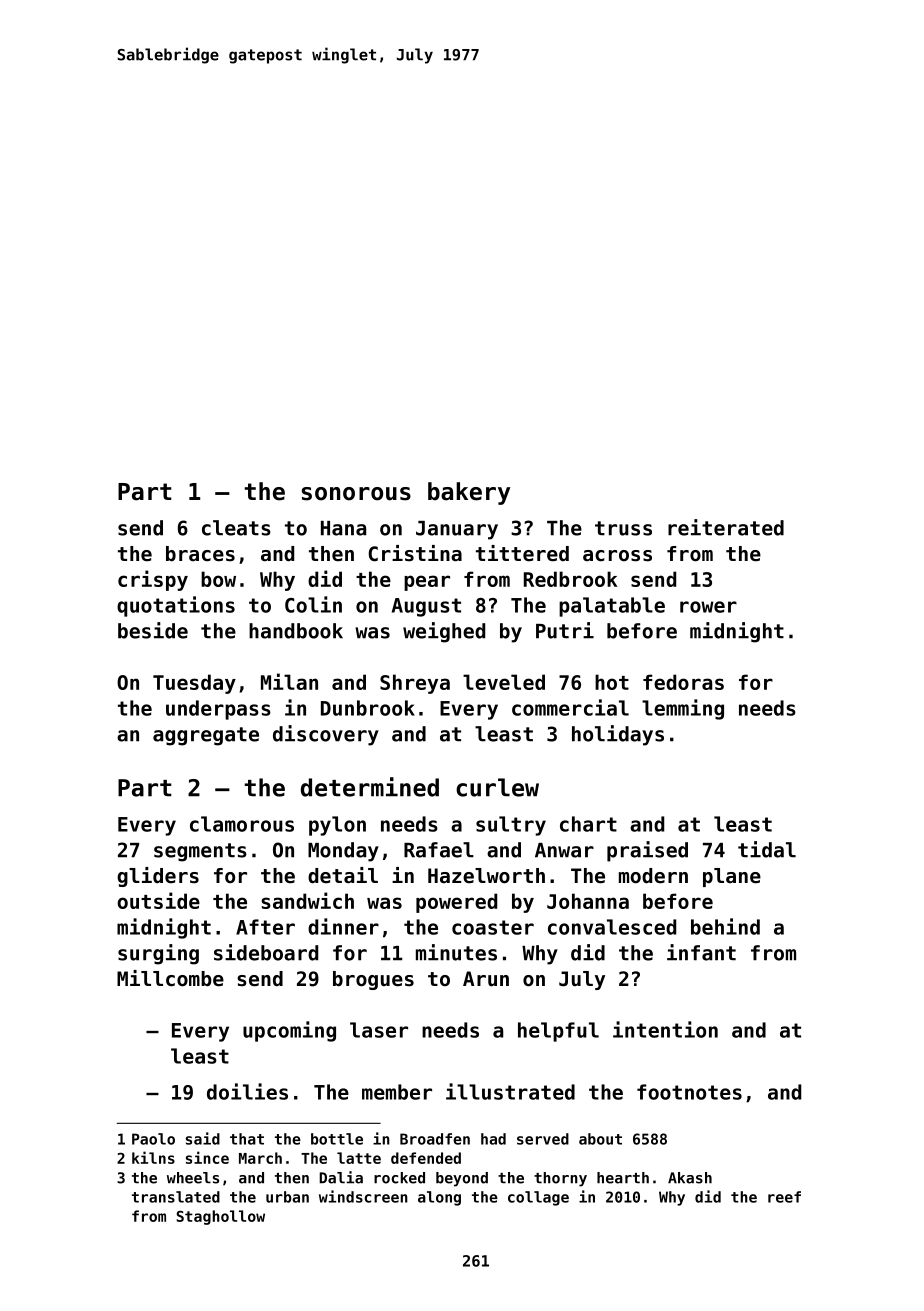  What do you see at coordinates (689, 1092) in the page?
I see `footnotes` at bounding box center [689, 1092].
